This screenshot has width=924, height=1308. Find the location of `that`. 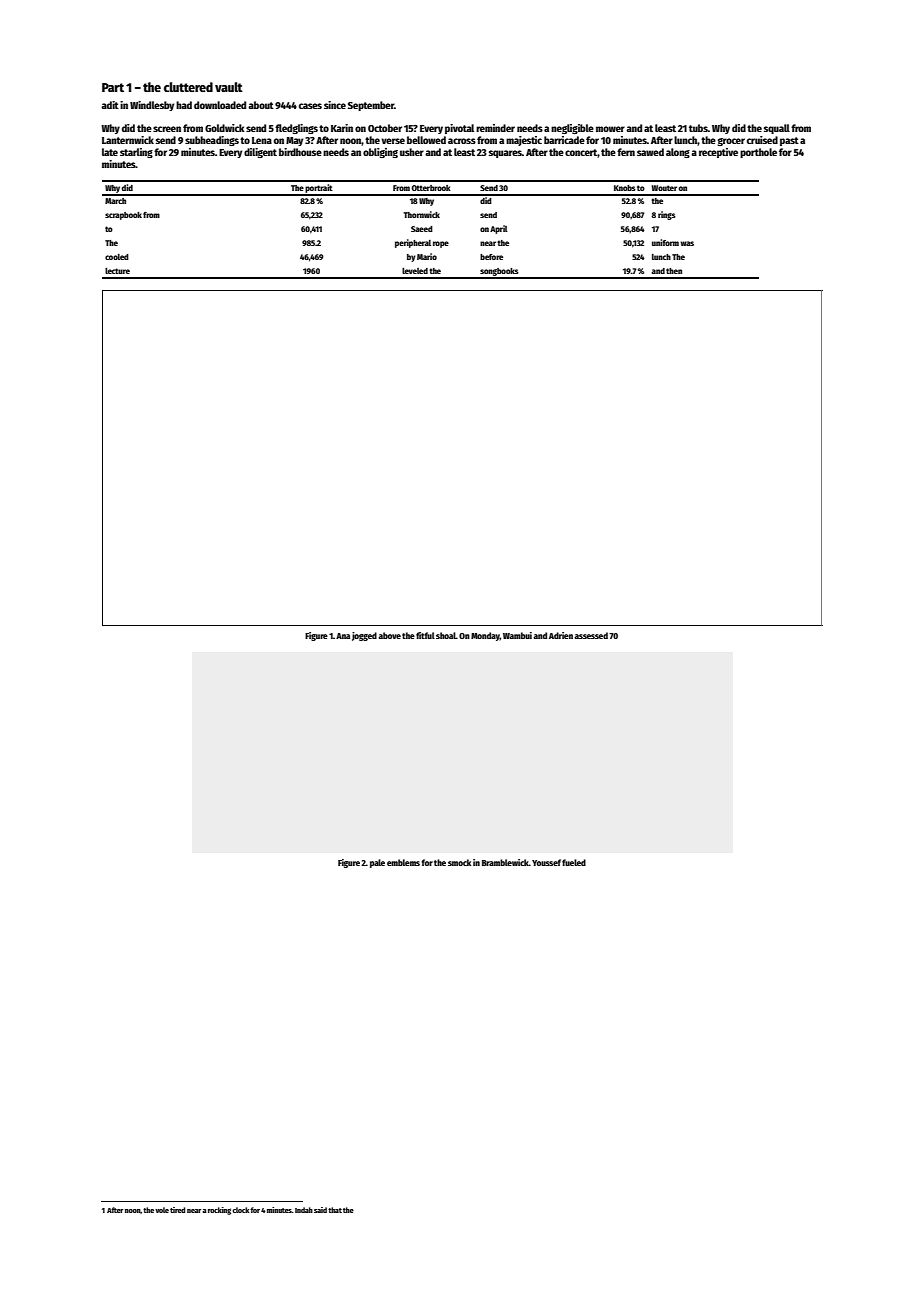

that is located at coordinates (335, 1210).
